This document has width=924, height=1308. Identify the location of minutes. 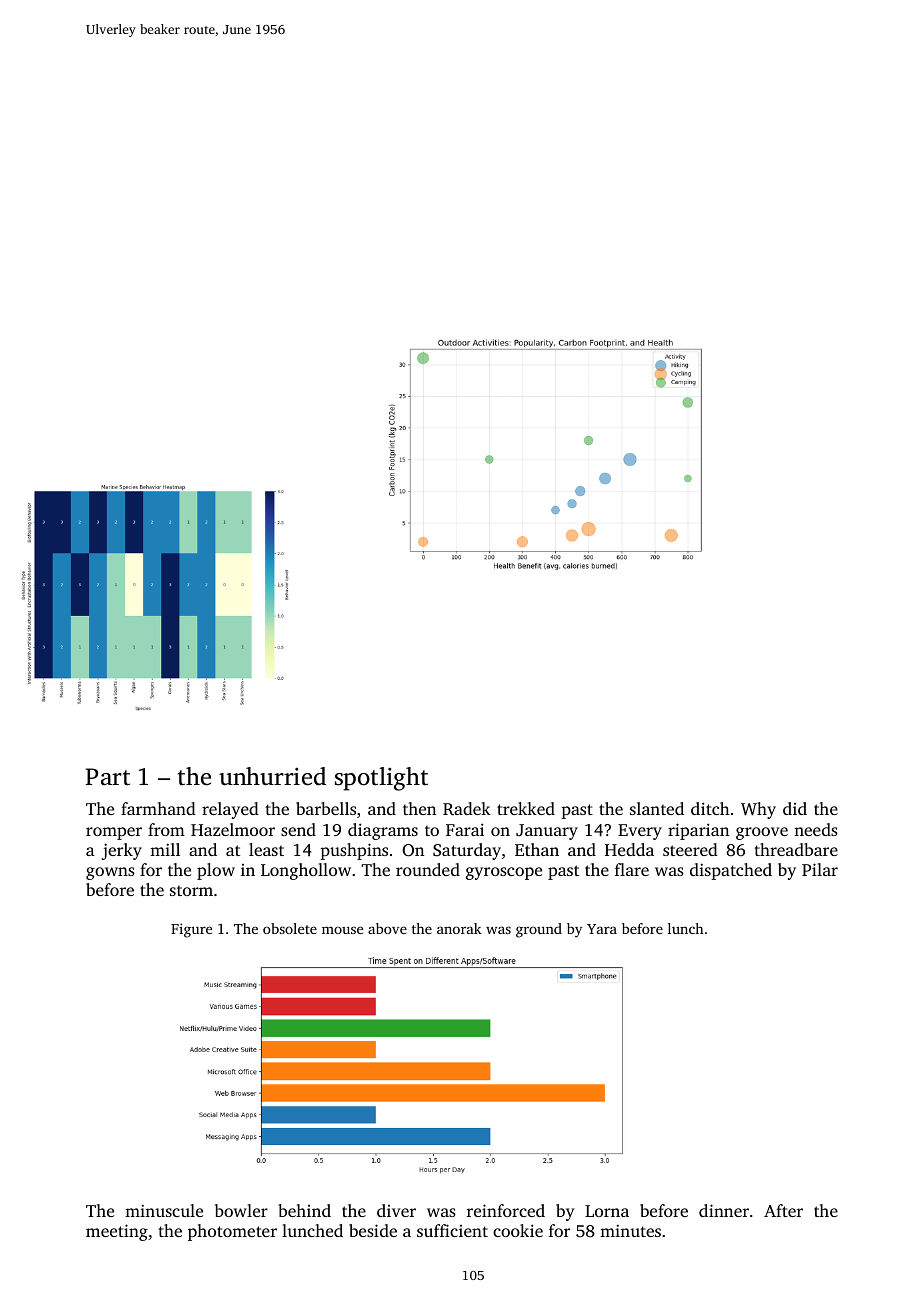
(630, 1230).
